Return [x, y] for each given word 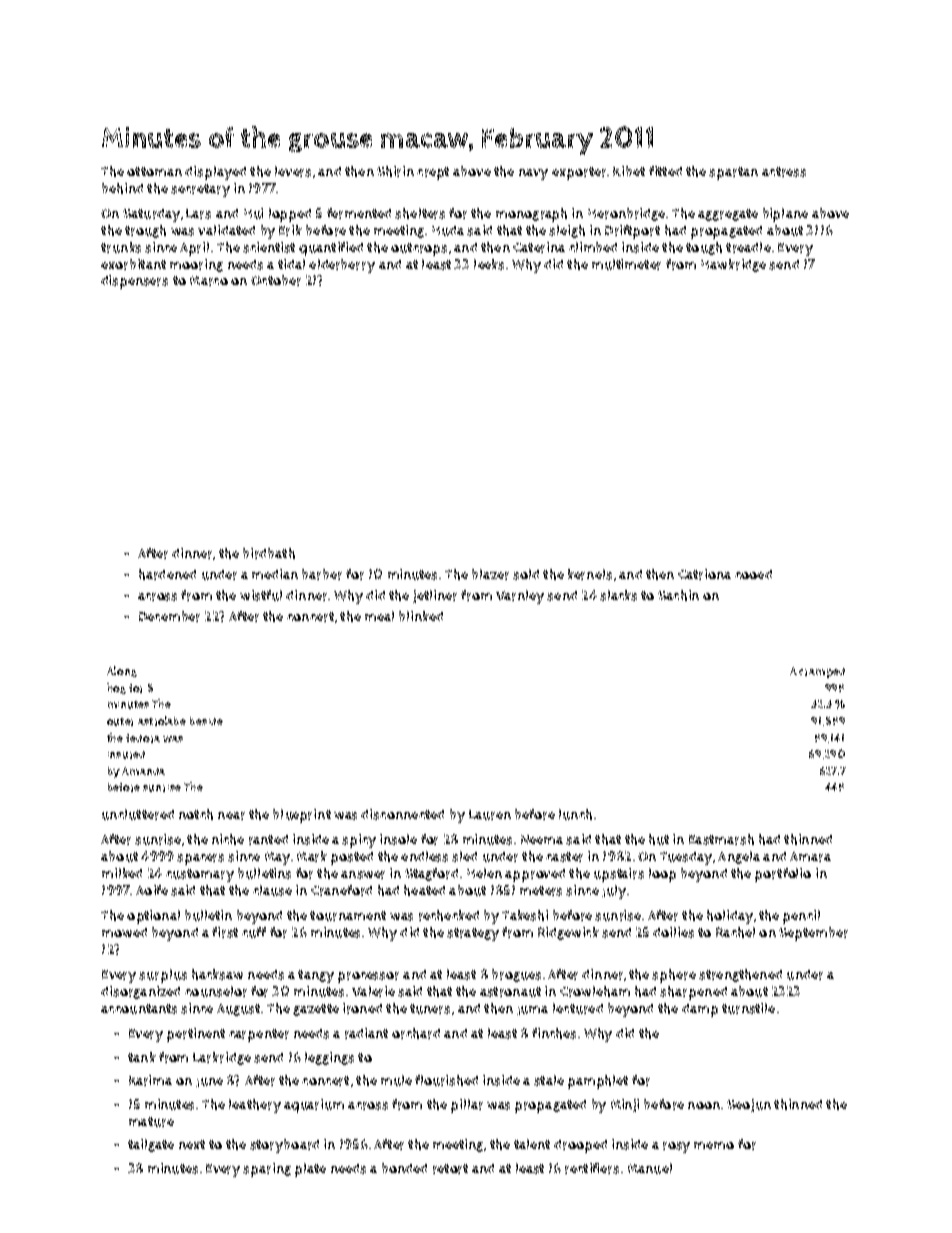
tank [142, 1057]
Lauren [490, 815]
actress [784, 172]
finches [554, 1033]
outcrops [419, 249]
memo [714, 1145]
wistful [261, 595]
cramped [822, 673]
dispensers [134, 282]
